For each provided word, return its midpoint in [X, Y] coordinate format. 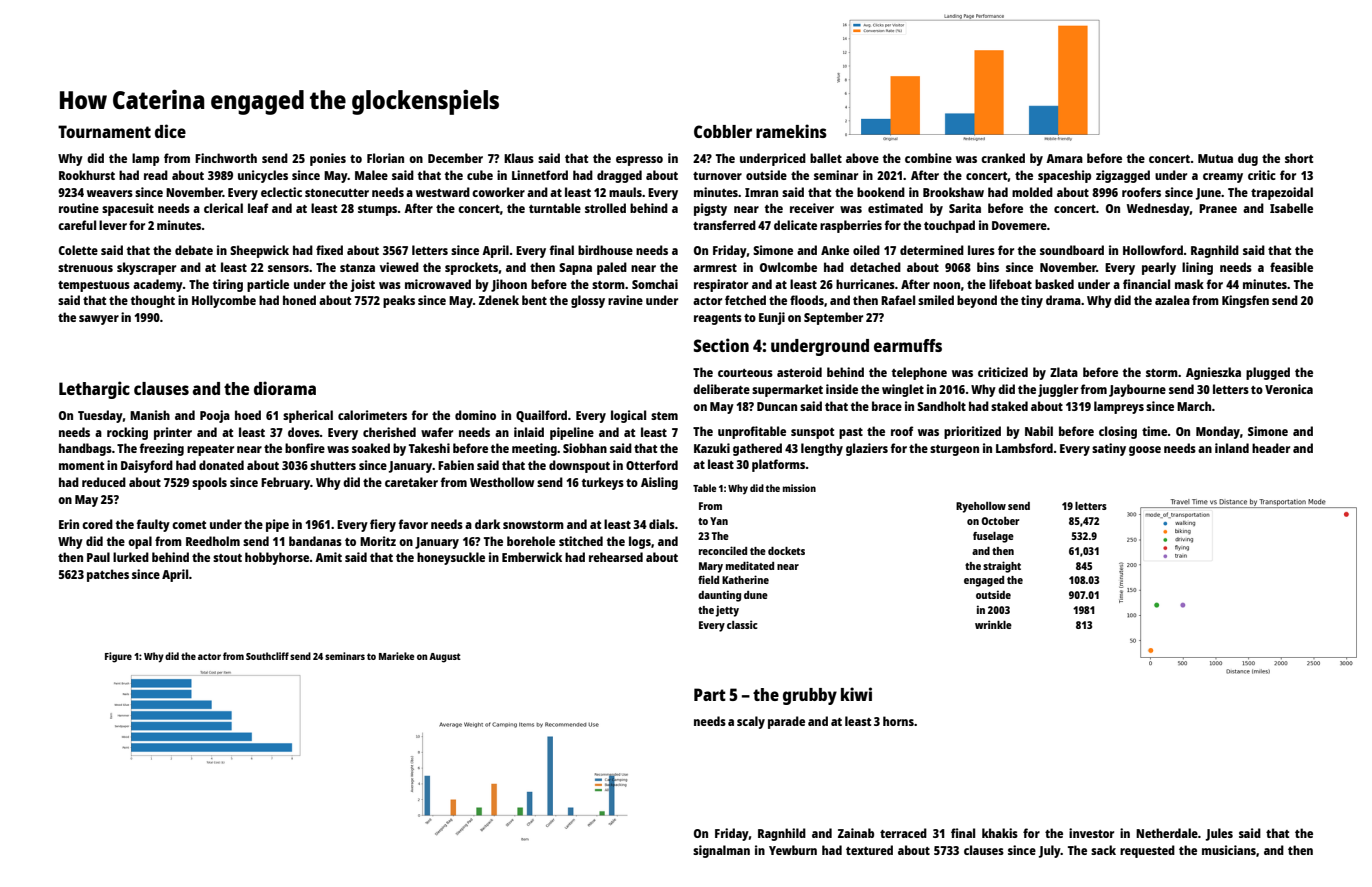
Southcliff [267, 656]
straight [1002, 567]
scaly [751, 722]
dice [170, 131]
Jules [1219, 834]
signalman [721, 851]
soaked [371, 448]
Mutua [1215, 158]
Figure [118, 657]
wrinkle [993, 624]
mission [799, 488]
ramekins [791, 131]
